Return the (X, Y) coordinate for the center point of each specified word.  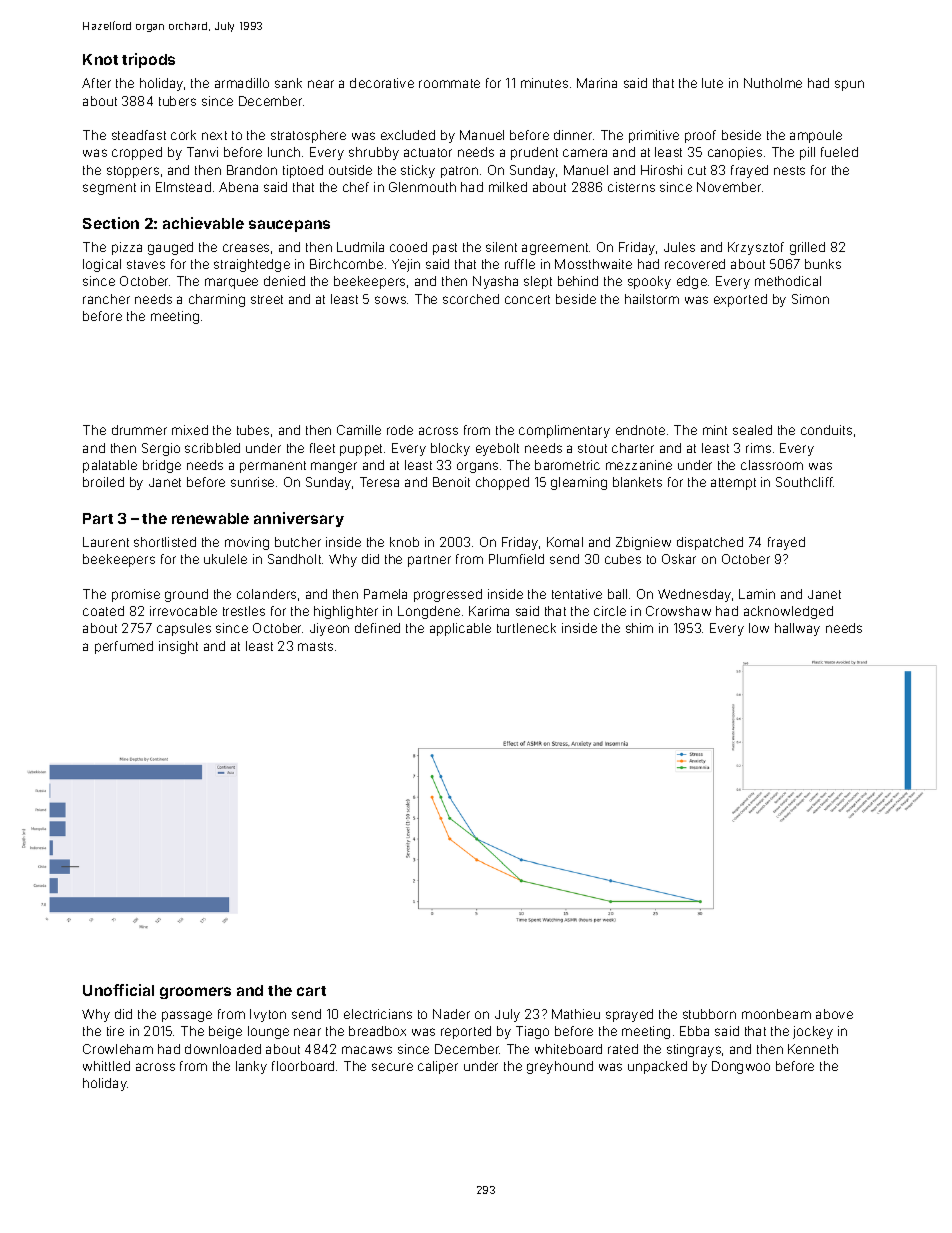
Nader (451, 1014)
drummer (139, 430)
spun (849, 85)
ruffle (520, 264)
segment (109, 189)
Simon (810, 299)
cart (311, 991)
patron (459, 172)
